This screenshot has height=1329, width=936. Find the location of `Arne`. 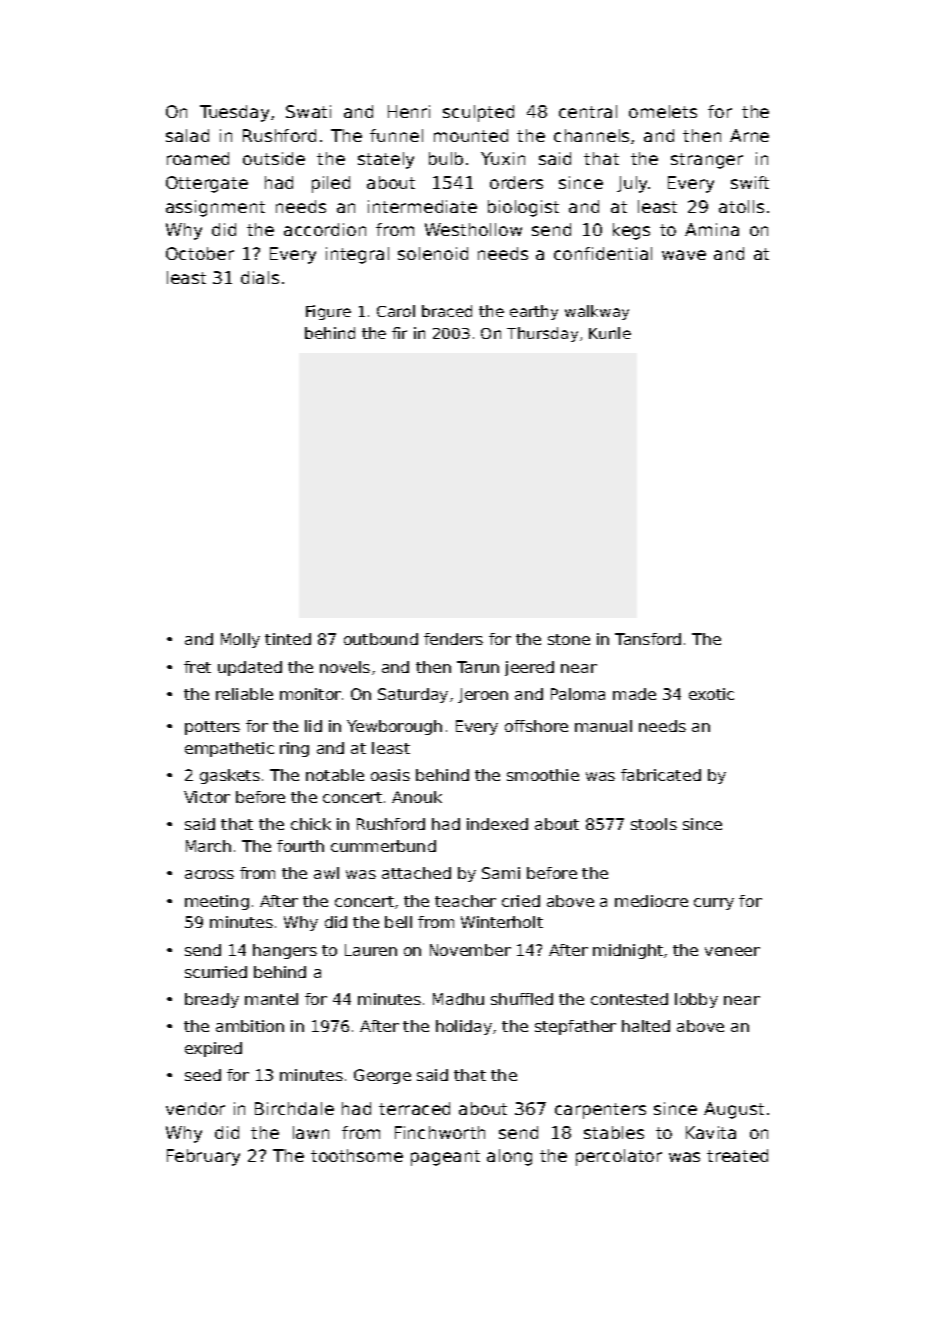

Arne is located at coordinates (749, 135).
